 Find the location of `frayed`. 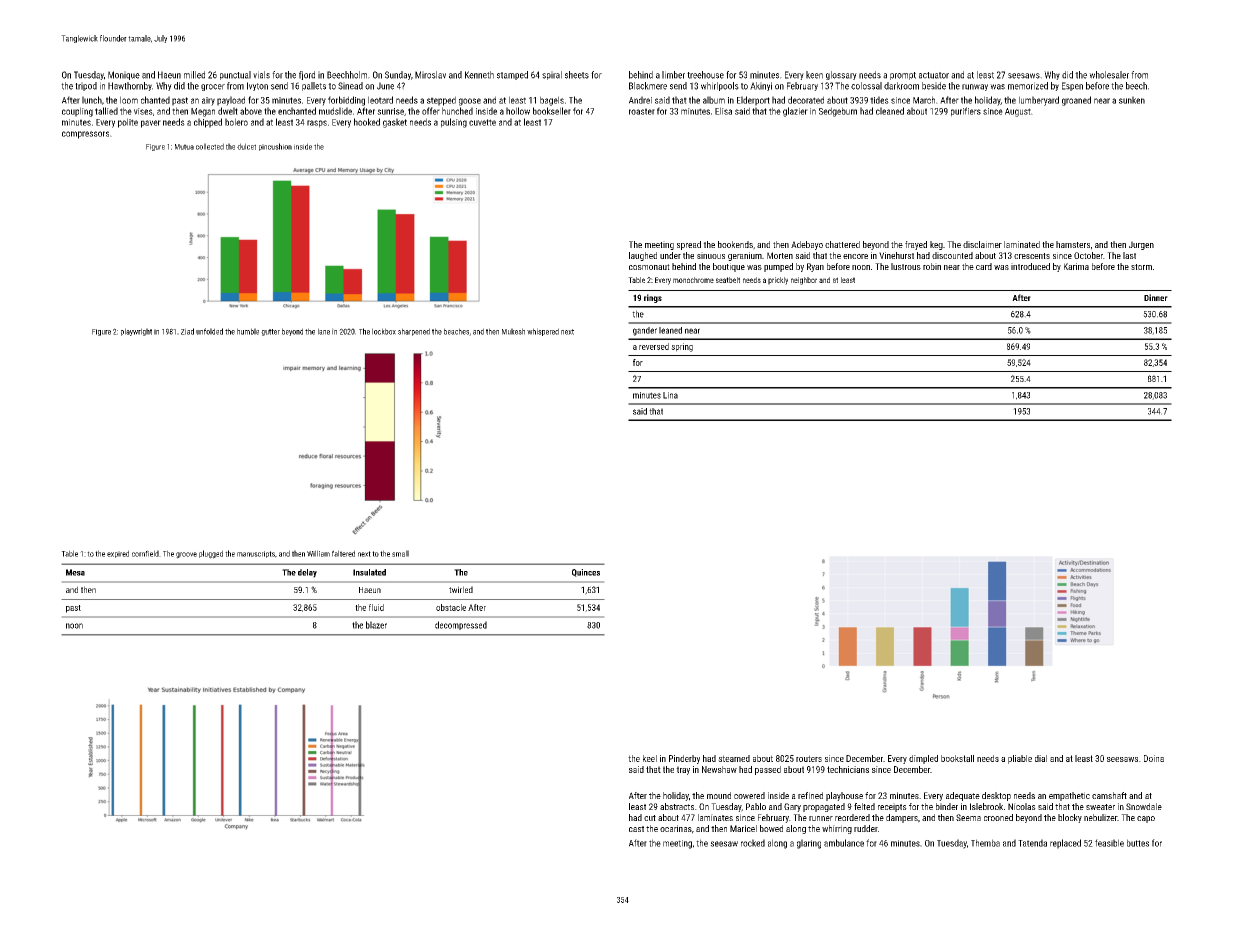

frayed is located at coordinates (916, 245).
